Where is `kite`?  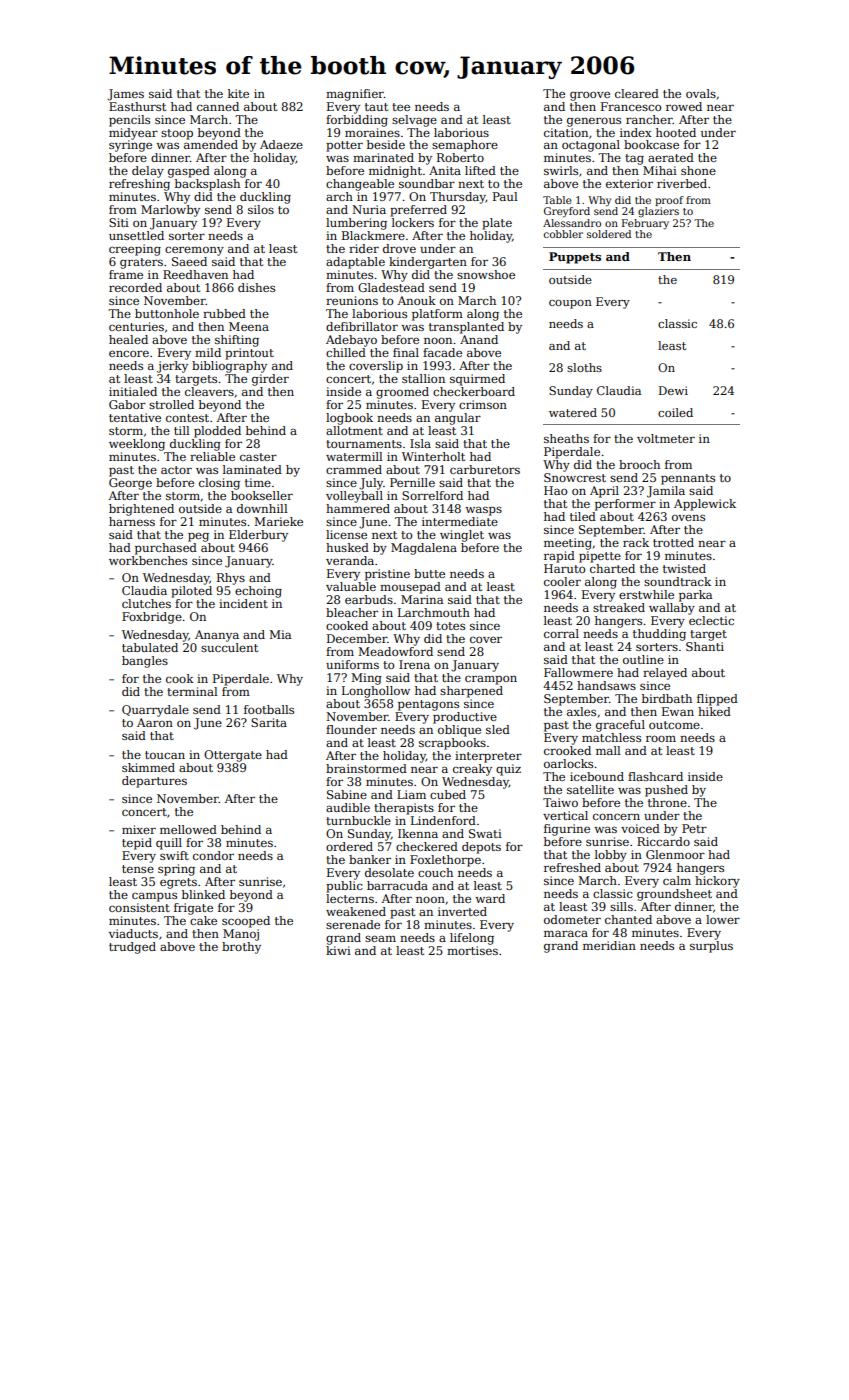 kite is located at coordinates (238, 93).
